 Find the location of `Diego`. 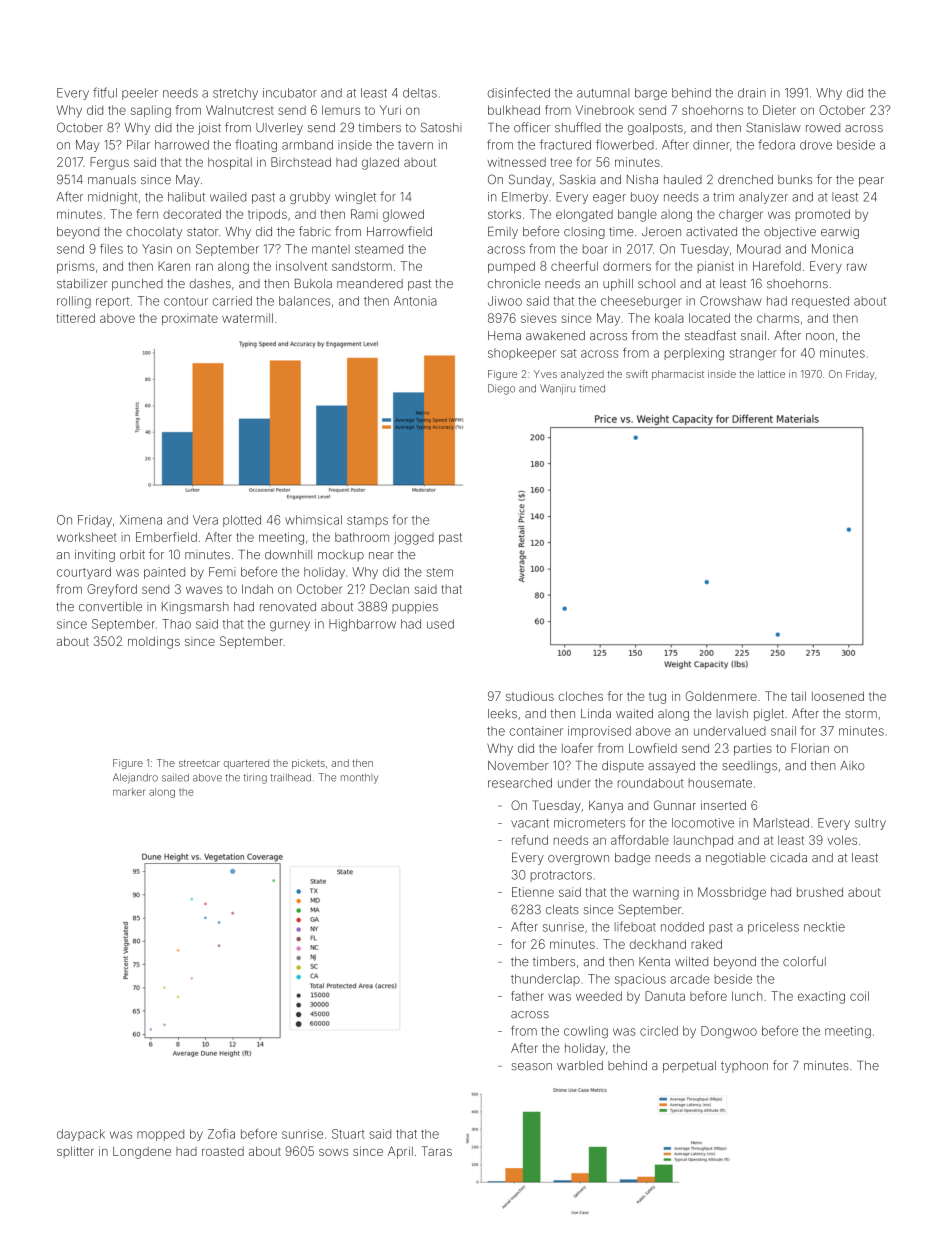

Diego is located at coordinates (501, 389).
